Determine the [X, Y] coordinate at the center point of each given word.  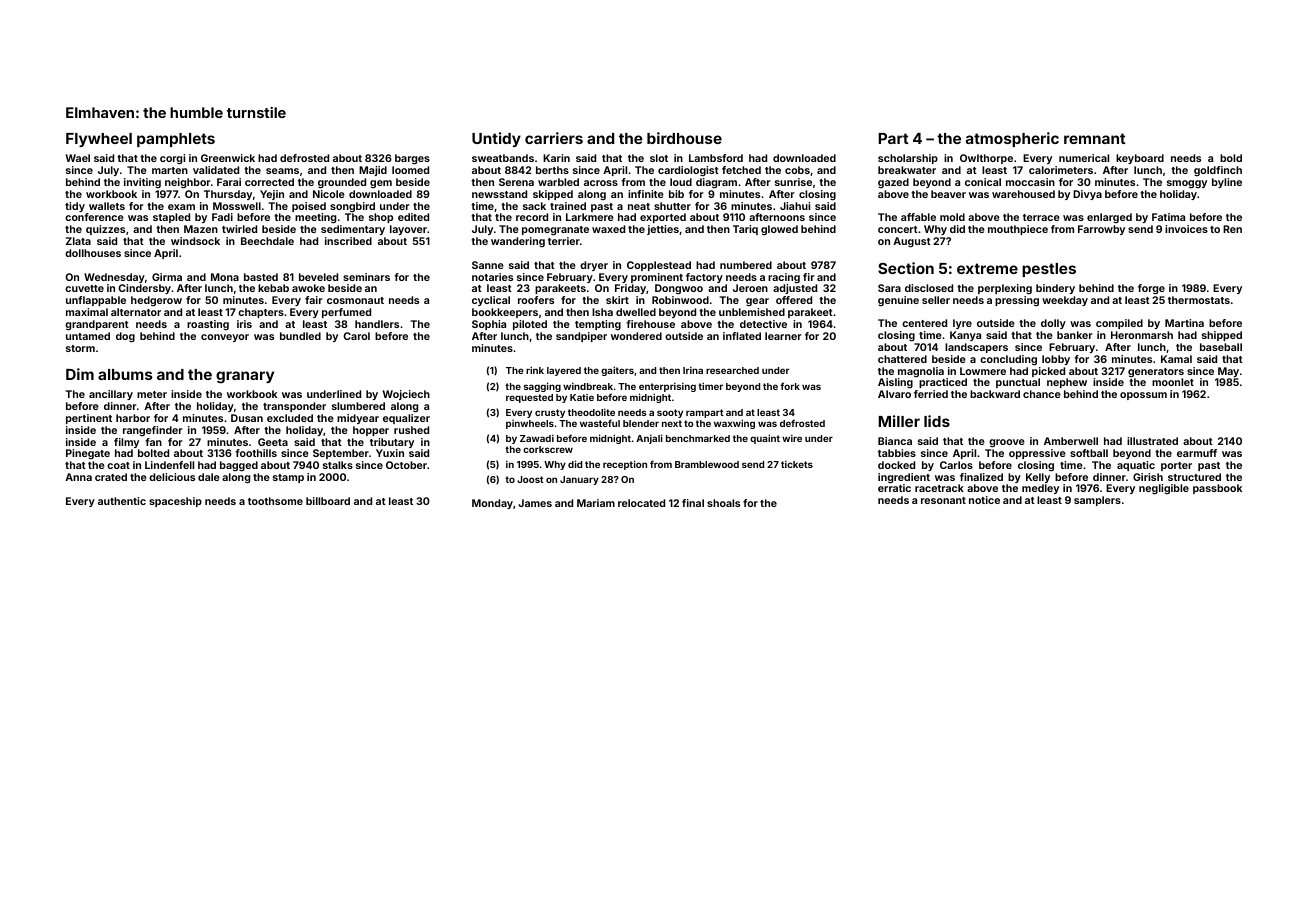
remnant [1095, 138]
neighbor [188, 183]
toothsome [275, 501]
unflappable [96, 301]
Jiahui [795, 206]
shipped [1222, 336]
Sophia [489, 325]
